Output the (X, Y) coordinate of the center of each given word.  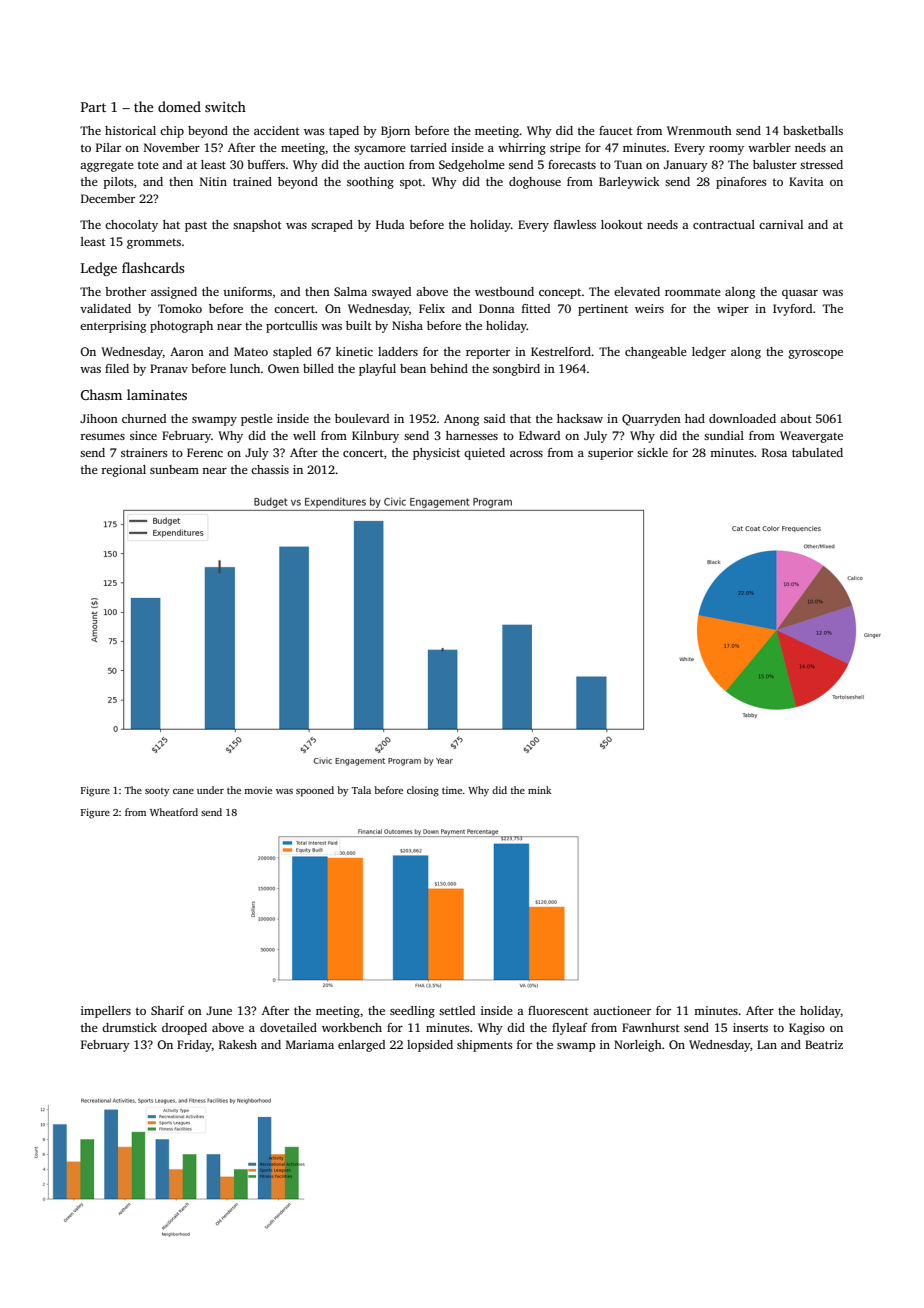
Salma (350, 291)
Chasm (101, 394)
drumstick (129, 1027)
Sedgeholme (472, 166)
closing (423, 791)
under (210, 790)
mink (540, 790)
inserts (750, 1027)
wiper (733, 310)
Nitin (213, 181)
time (452, 790)
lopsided (430, 1046)
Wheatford (174, 812)
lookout (622, 224)
